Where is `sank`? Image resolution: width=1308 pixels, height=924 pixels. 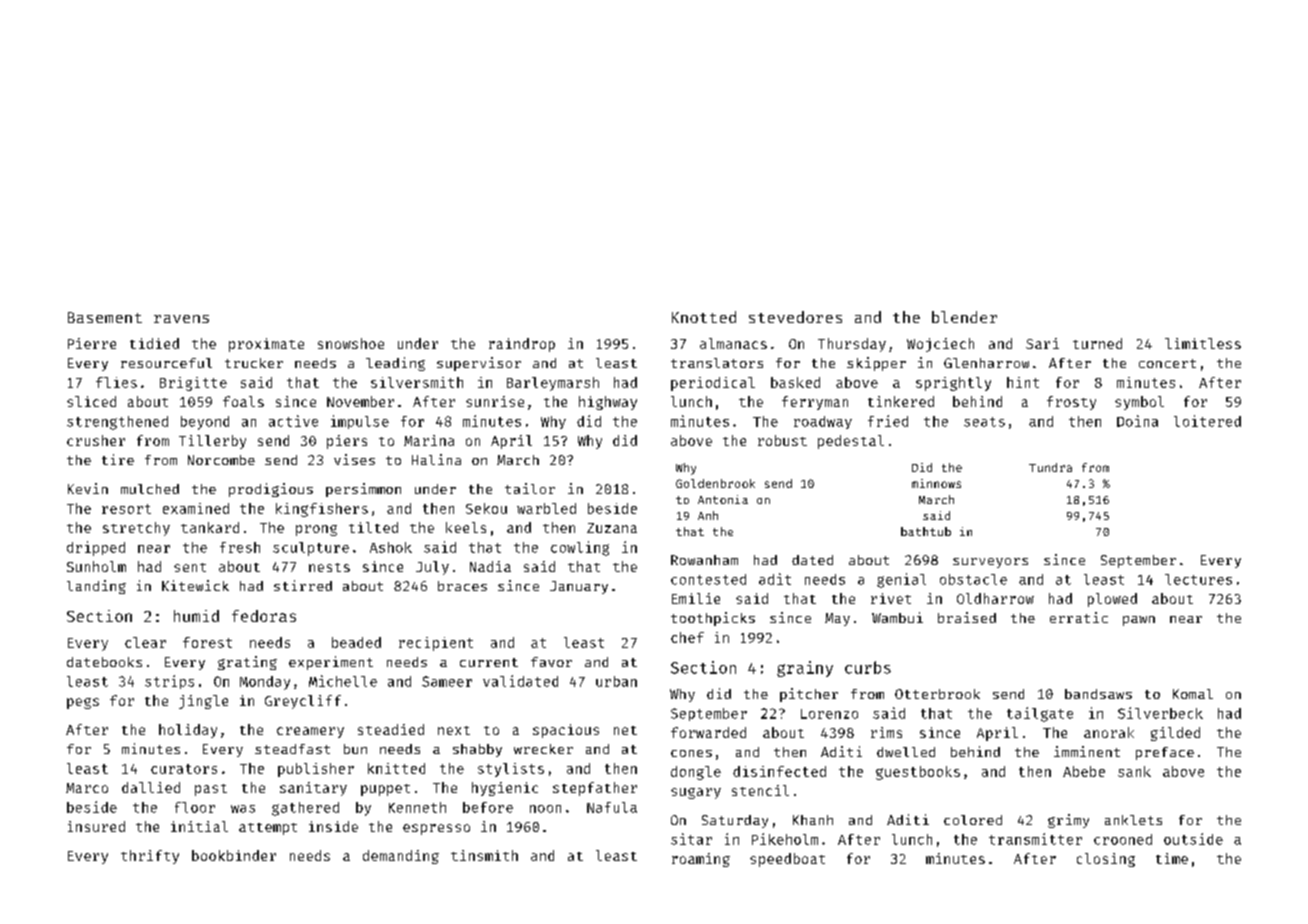 sank is located at coordinates (1134, 771).
